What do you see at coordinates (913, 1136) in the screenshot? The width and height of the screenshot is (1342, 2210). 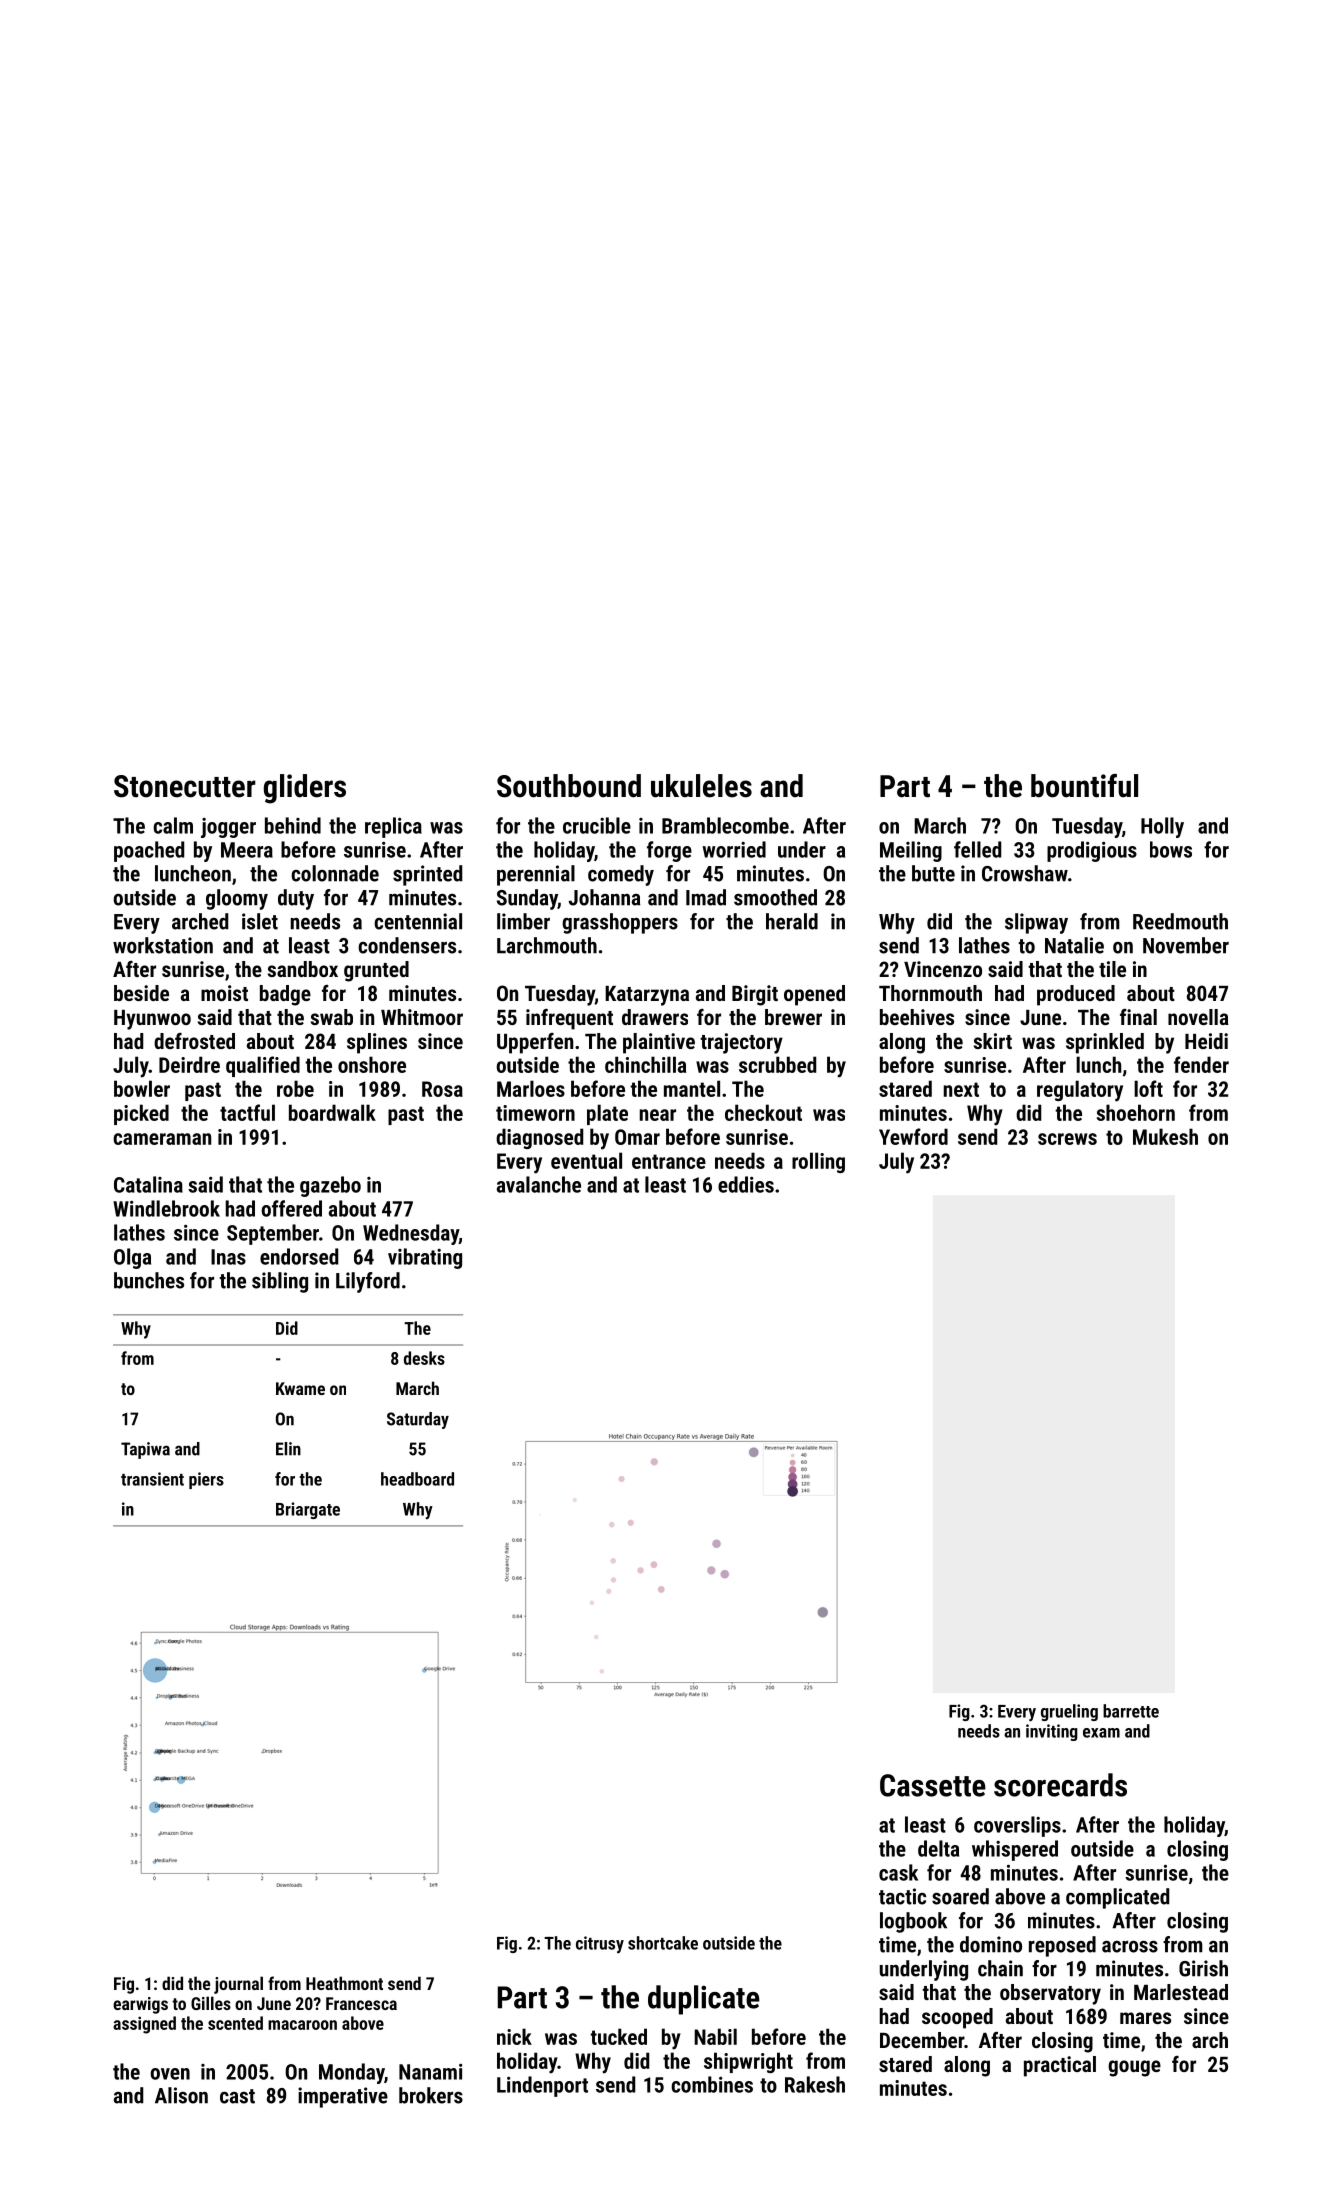 I see `Yewford` at bounding box center [913, 1136].
